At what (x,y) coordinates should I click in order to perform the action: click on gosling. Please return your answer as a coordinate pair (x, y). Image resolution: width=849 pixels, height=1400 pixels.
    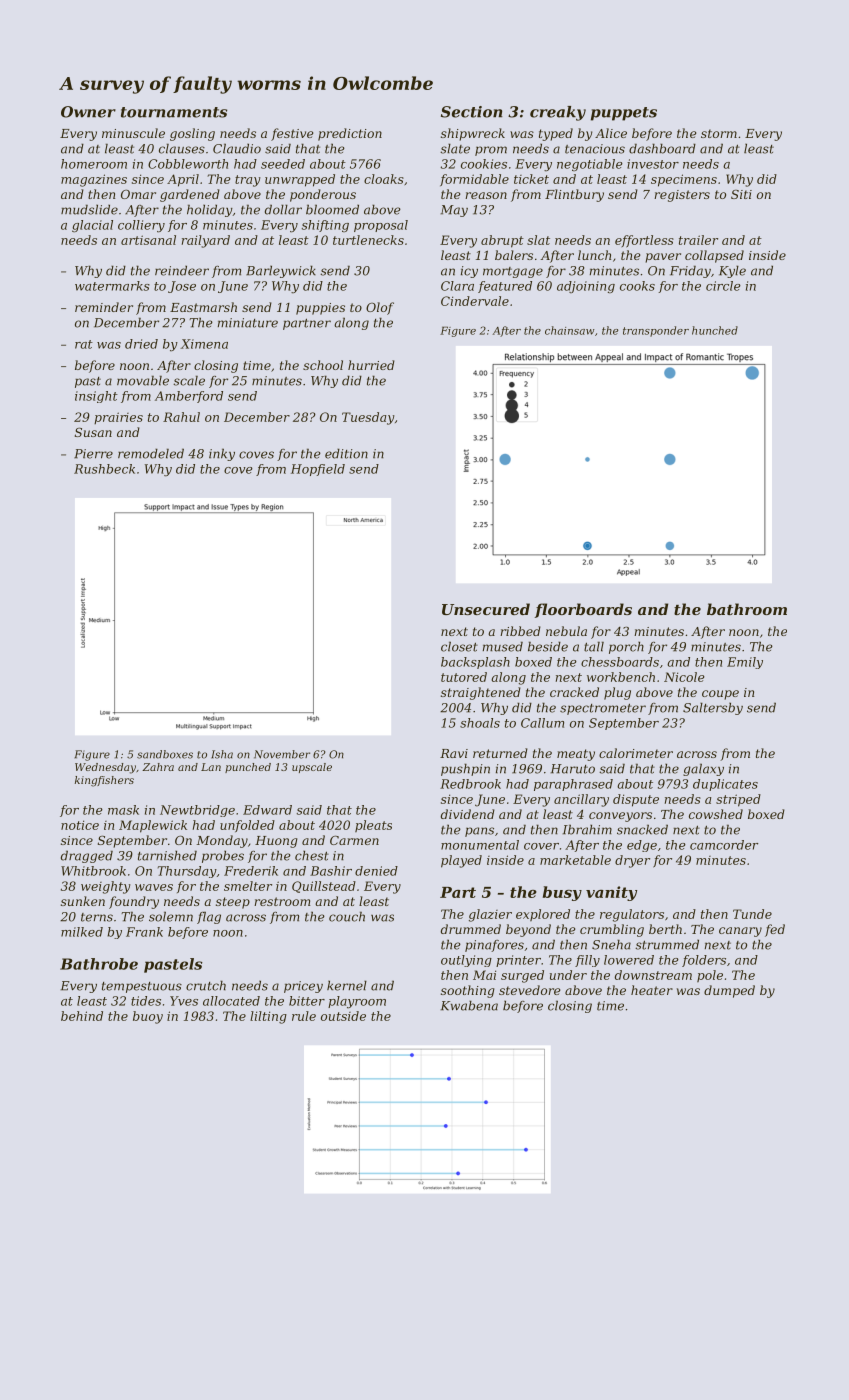
    Looking at the image, I should click on (192, 134).
